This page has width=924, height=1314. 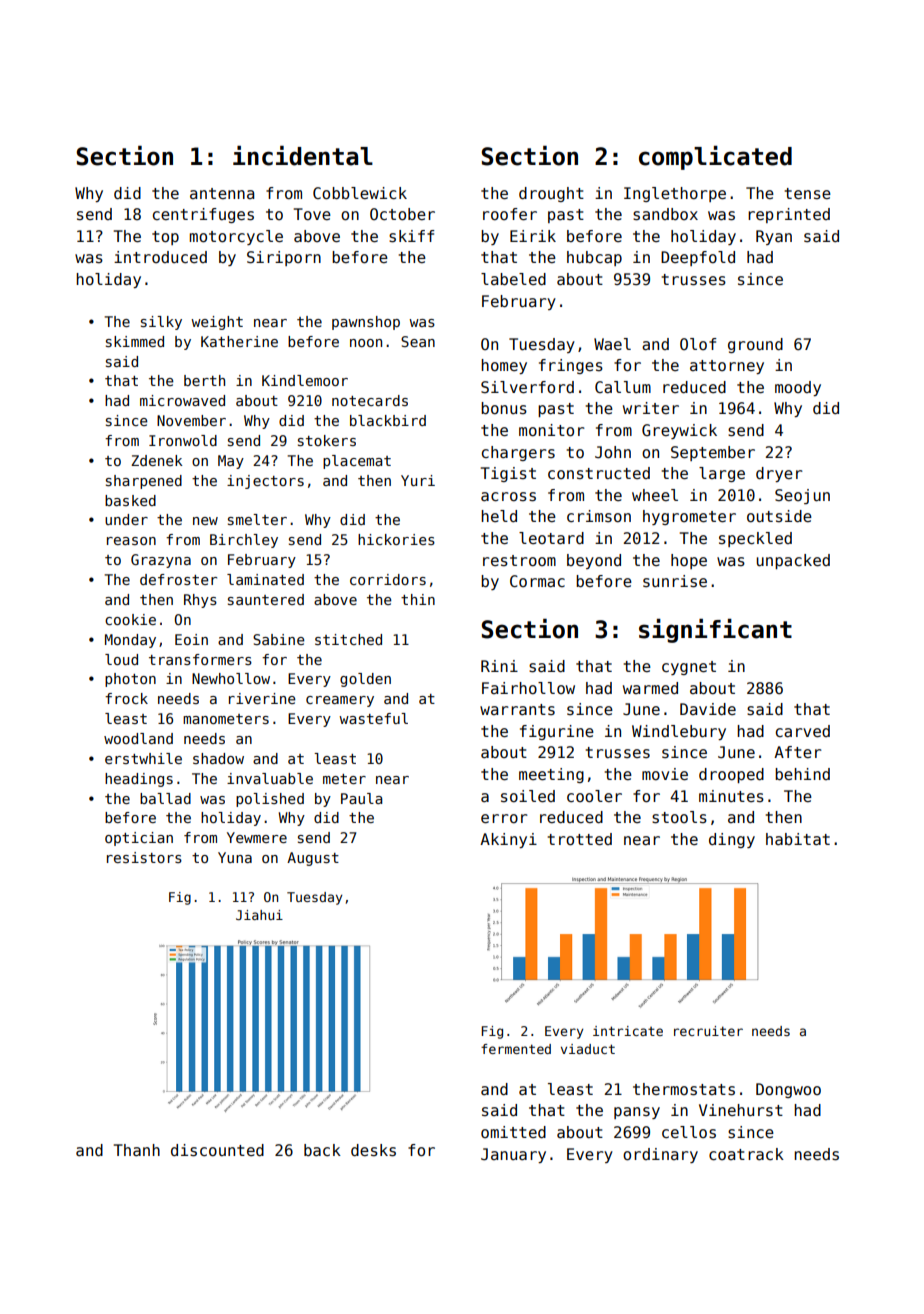 What do you see at coordinates (284, 258) in the page?
I see `Siriporn` at bounding box center [284, 258].
